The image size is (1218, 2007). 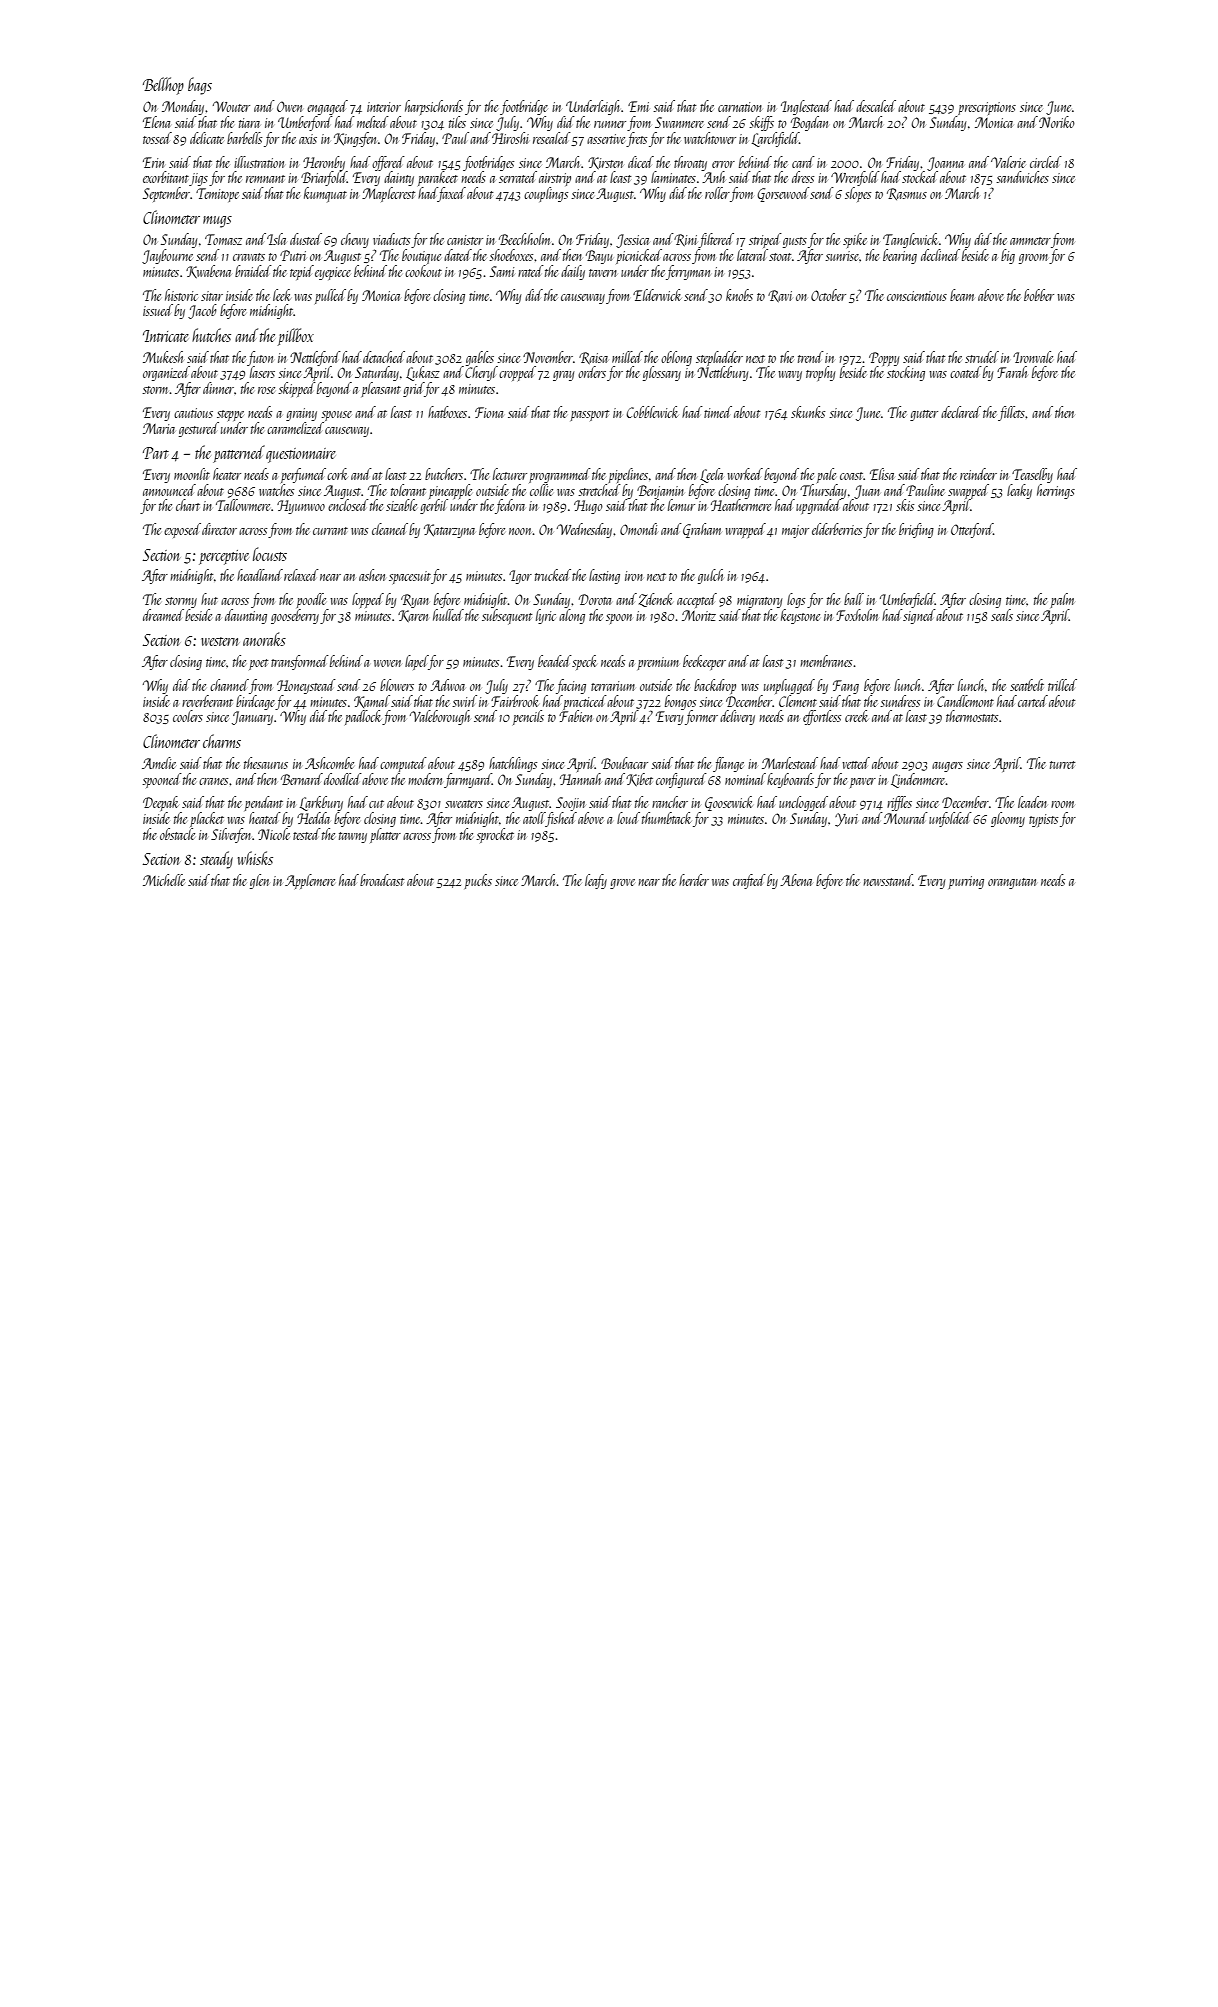 What do you see at coordinates (159, 428) in the screenshot?
I see `Maria` at bounding box center [159, 428].
